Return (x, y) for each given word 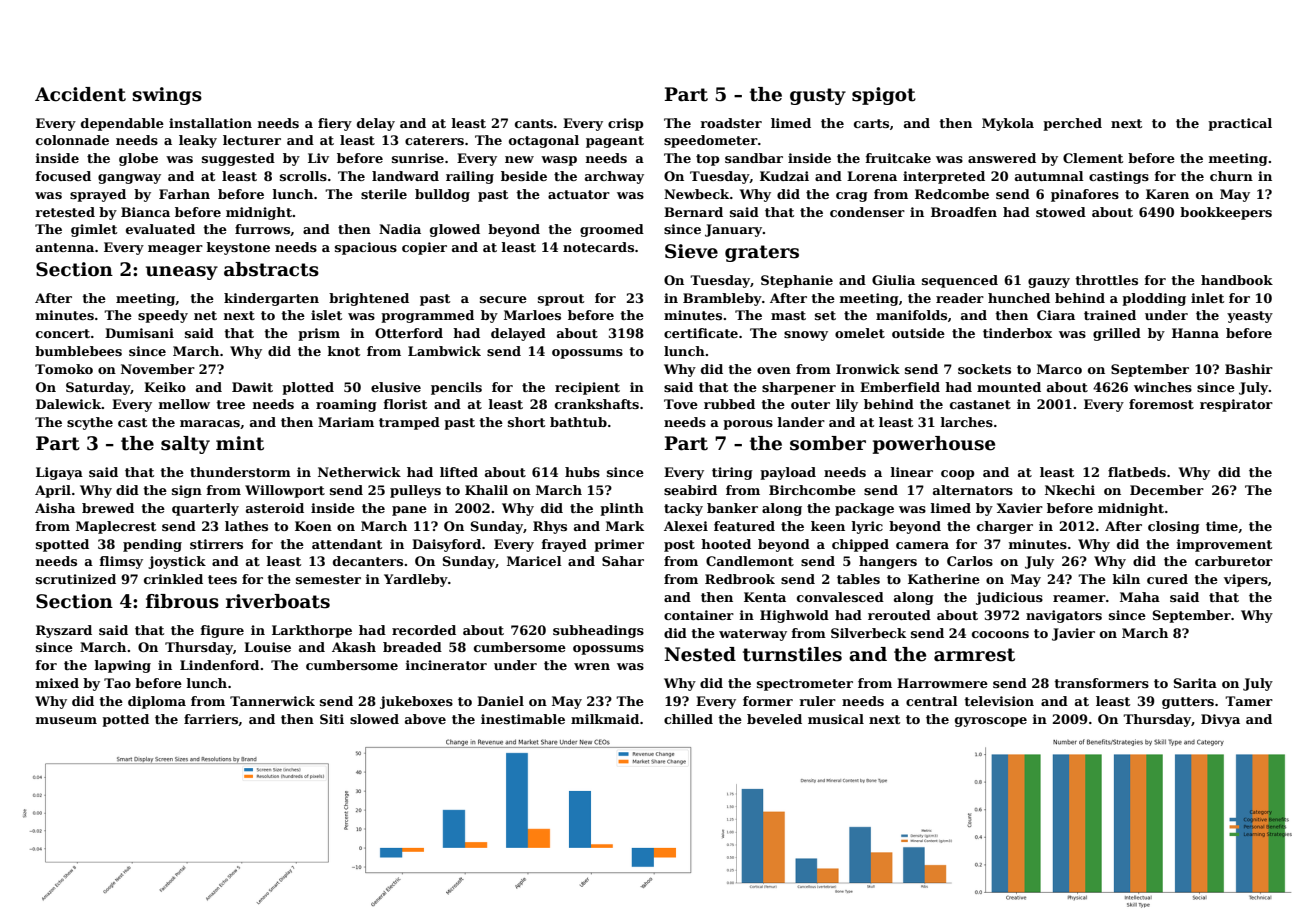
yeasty (1250, 317)
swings (167, 96)
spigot (884, 96)
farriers (211, 719)
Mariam (346, 422)
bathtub (578, 422)
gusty (818, 96)
